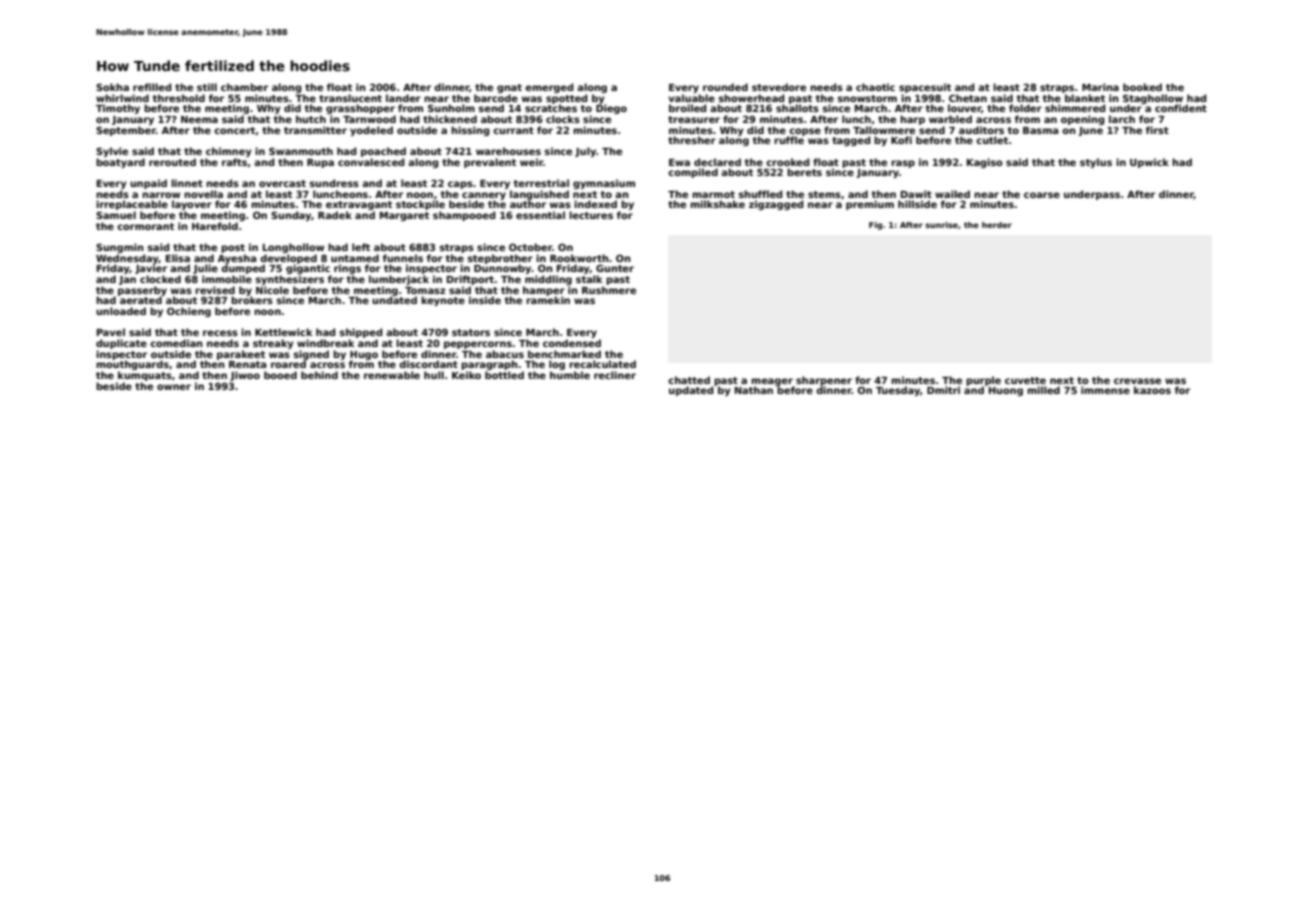  Describe the element at coordinates (779, 87) in the screenshot. I see `stevedore` at that location.
